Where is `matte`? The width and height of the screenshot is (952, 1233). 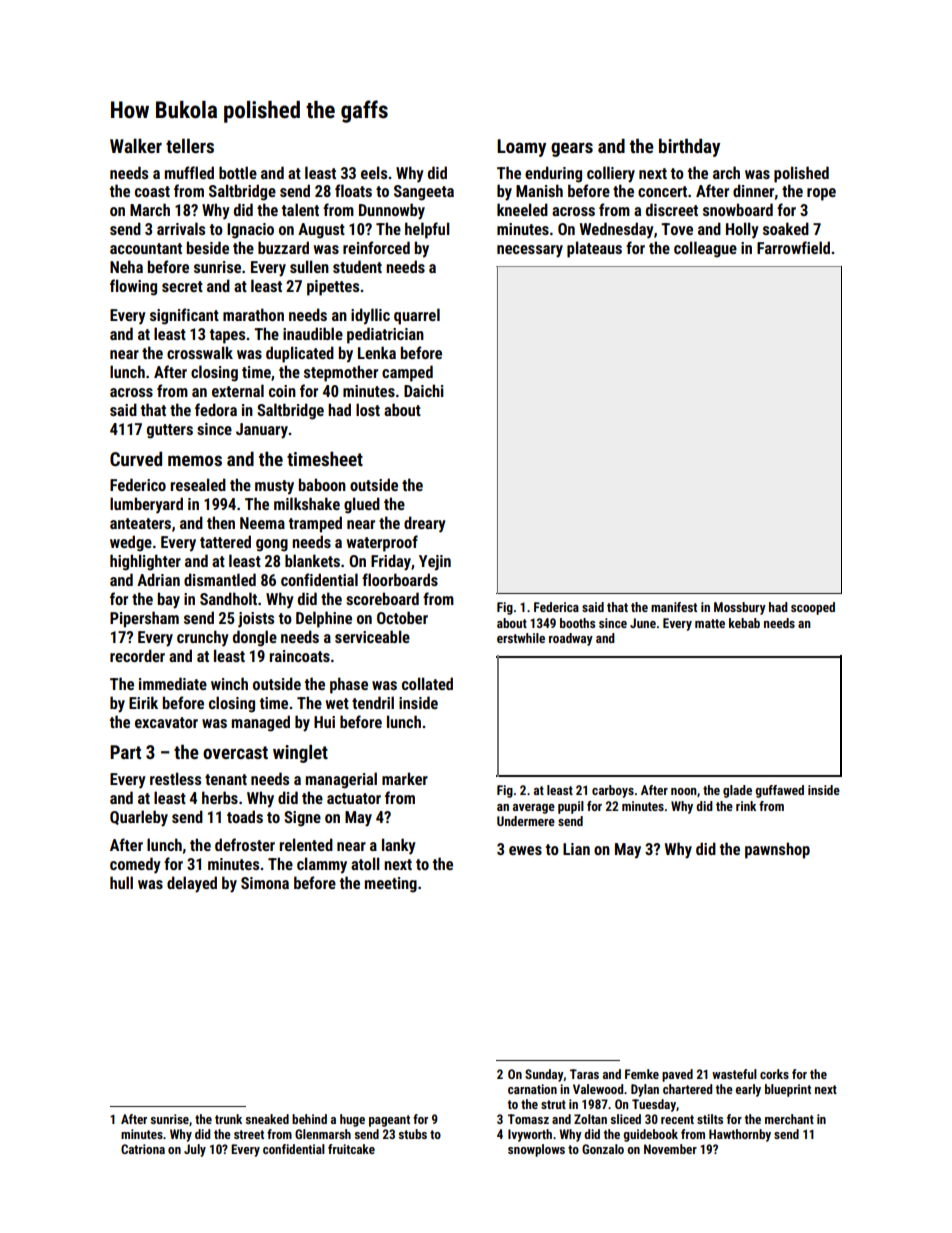 matte is located at coordinates (710, 623).
